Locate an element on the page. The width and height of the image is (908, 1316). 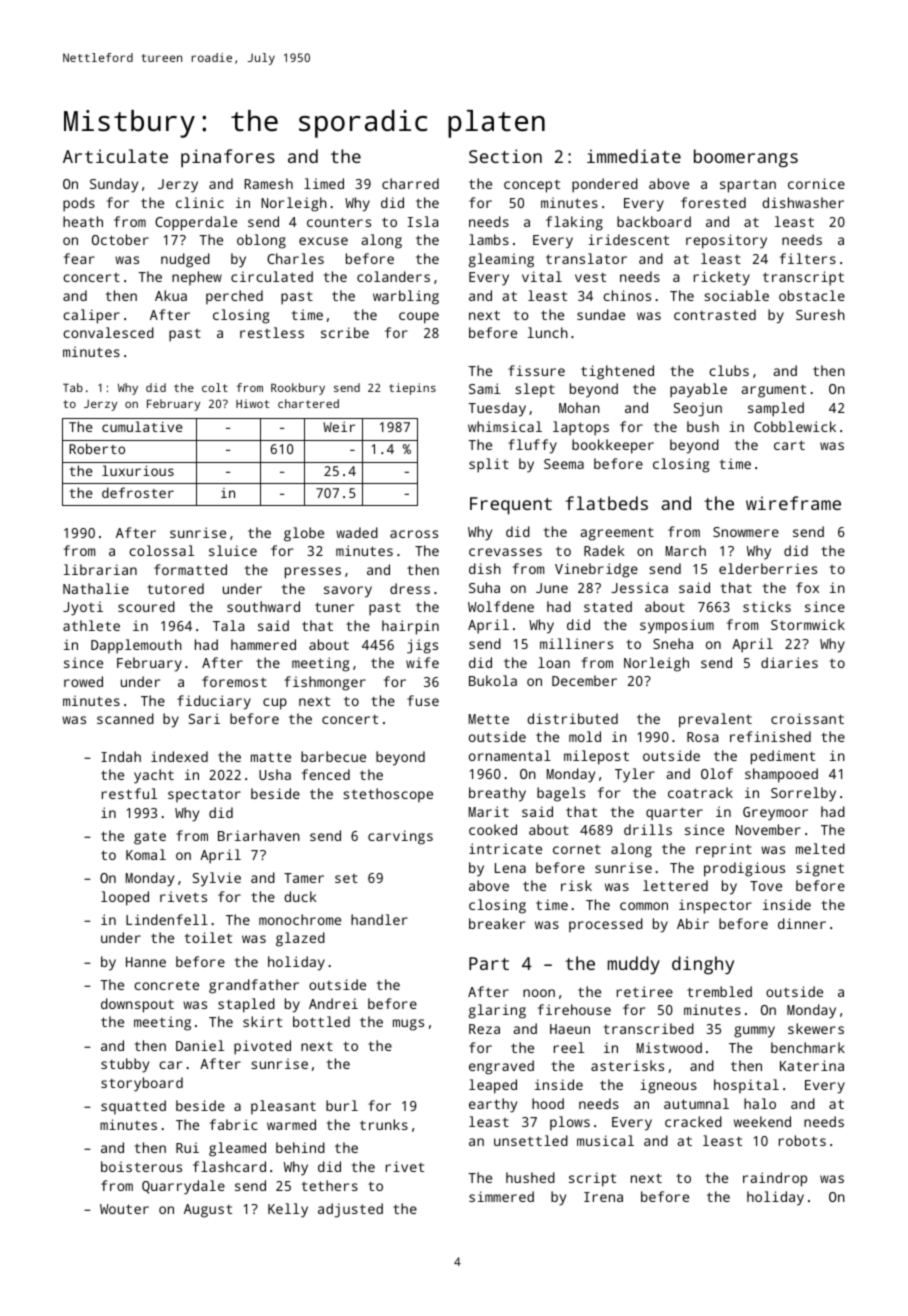
pods is located at coordinates (79, 204).
